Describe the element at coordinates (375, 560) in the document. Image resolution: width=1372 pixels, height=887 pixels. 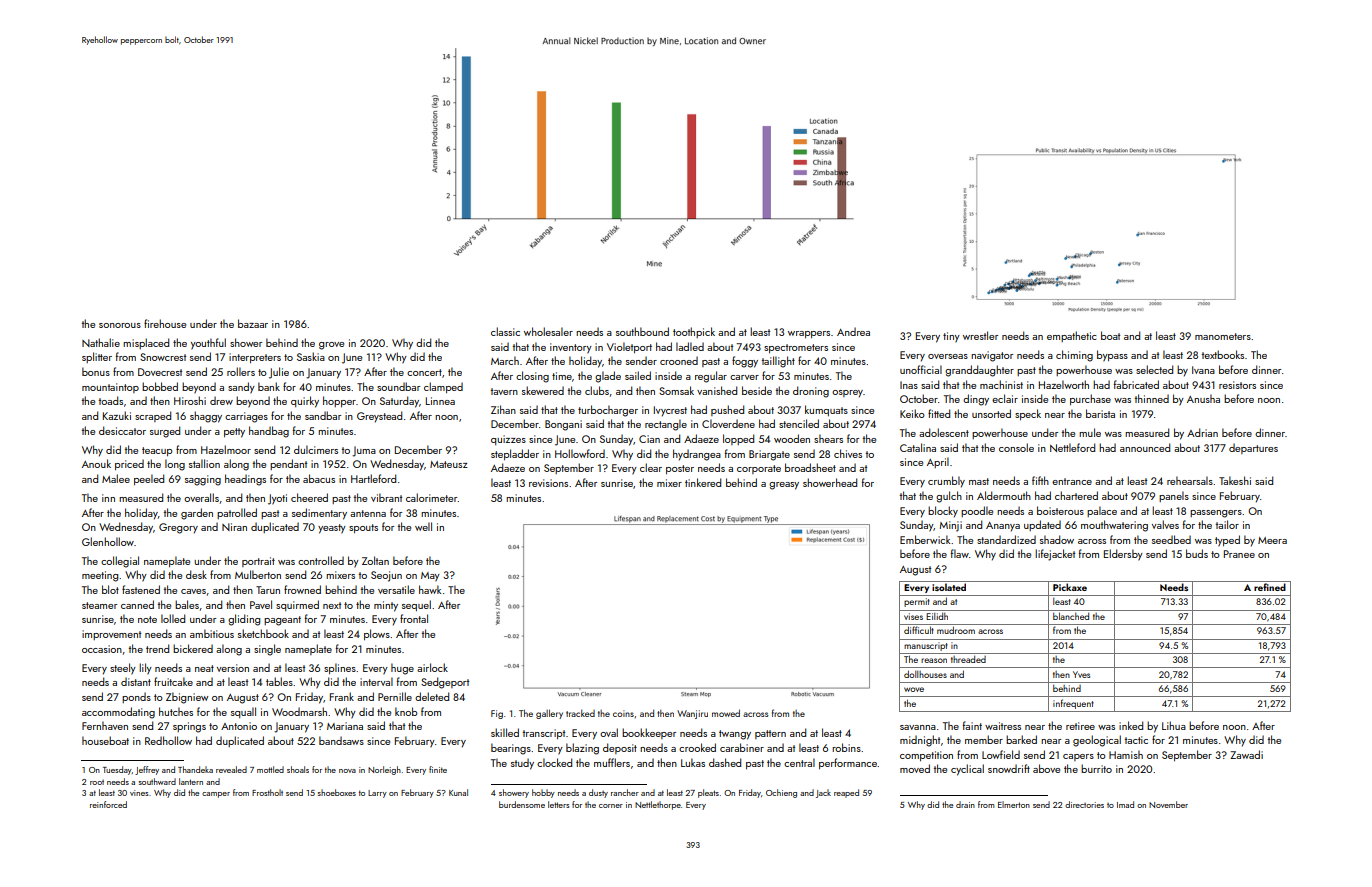
I see `Zoltan` at that location.
